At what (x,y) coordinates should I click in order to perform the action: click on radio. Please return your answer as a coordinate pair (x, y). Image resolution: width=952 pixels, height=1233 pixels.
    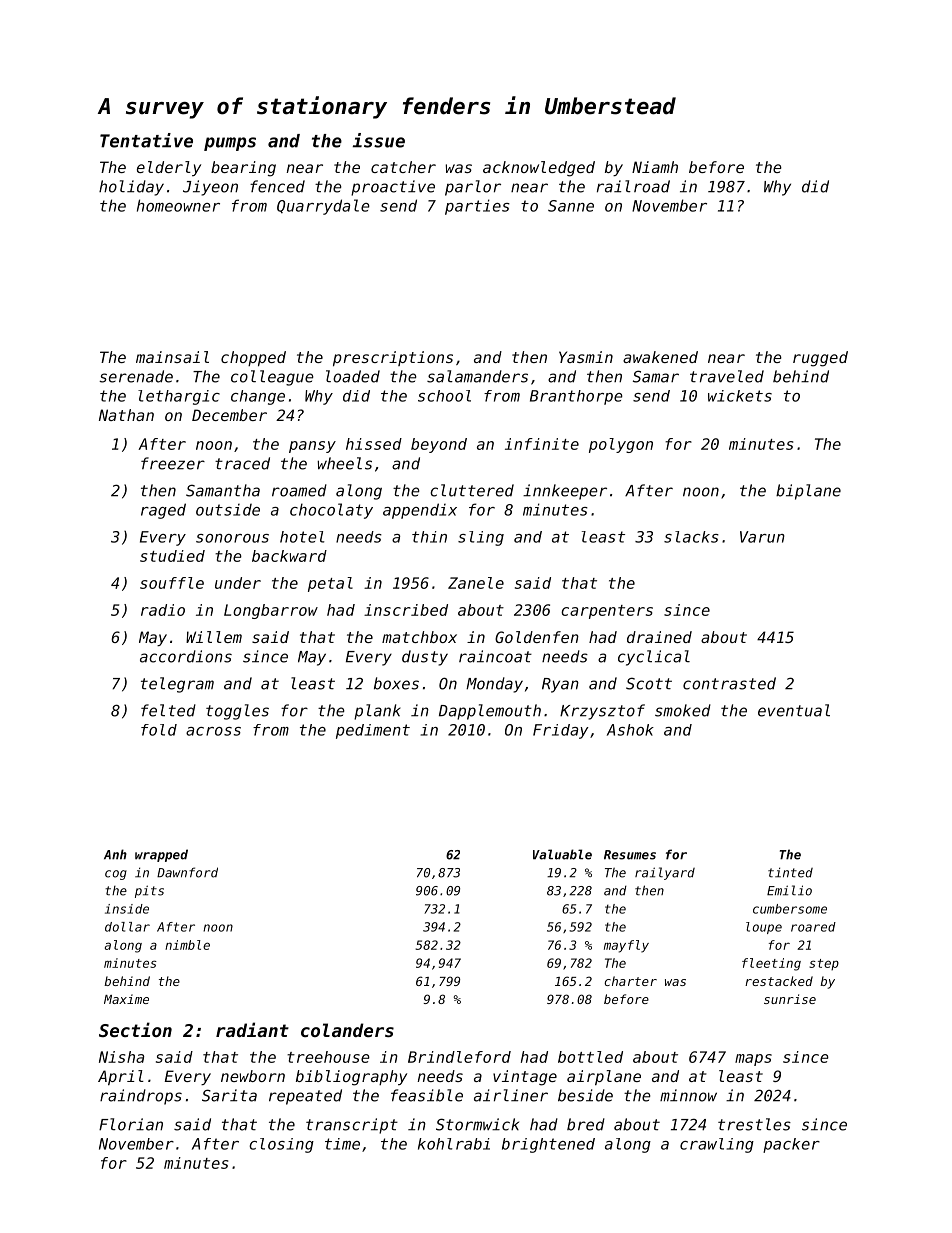
    Looking at the image, I should click on (163, 610).
